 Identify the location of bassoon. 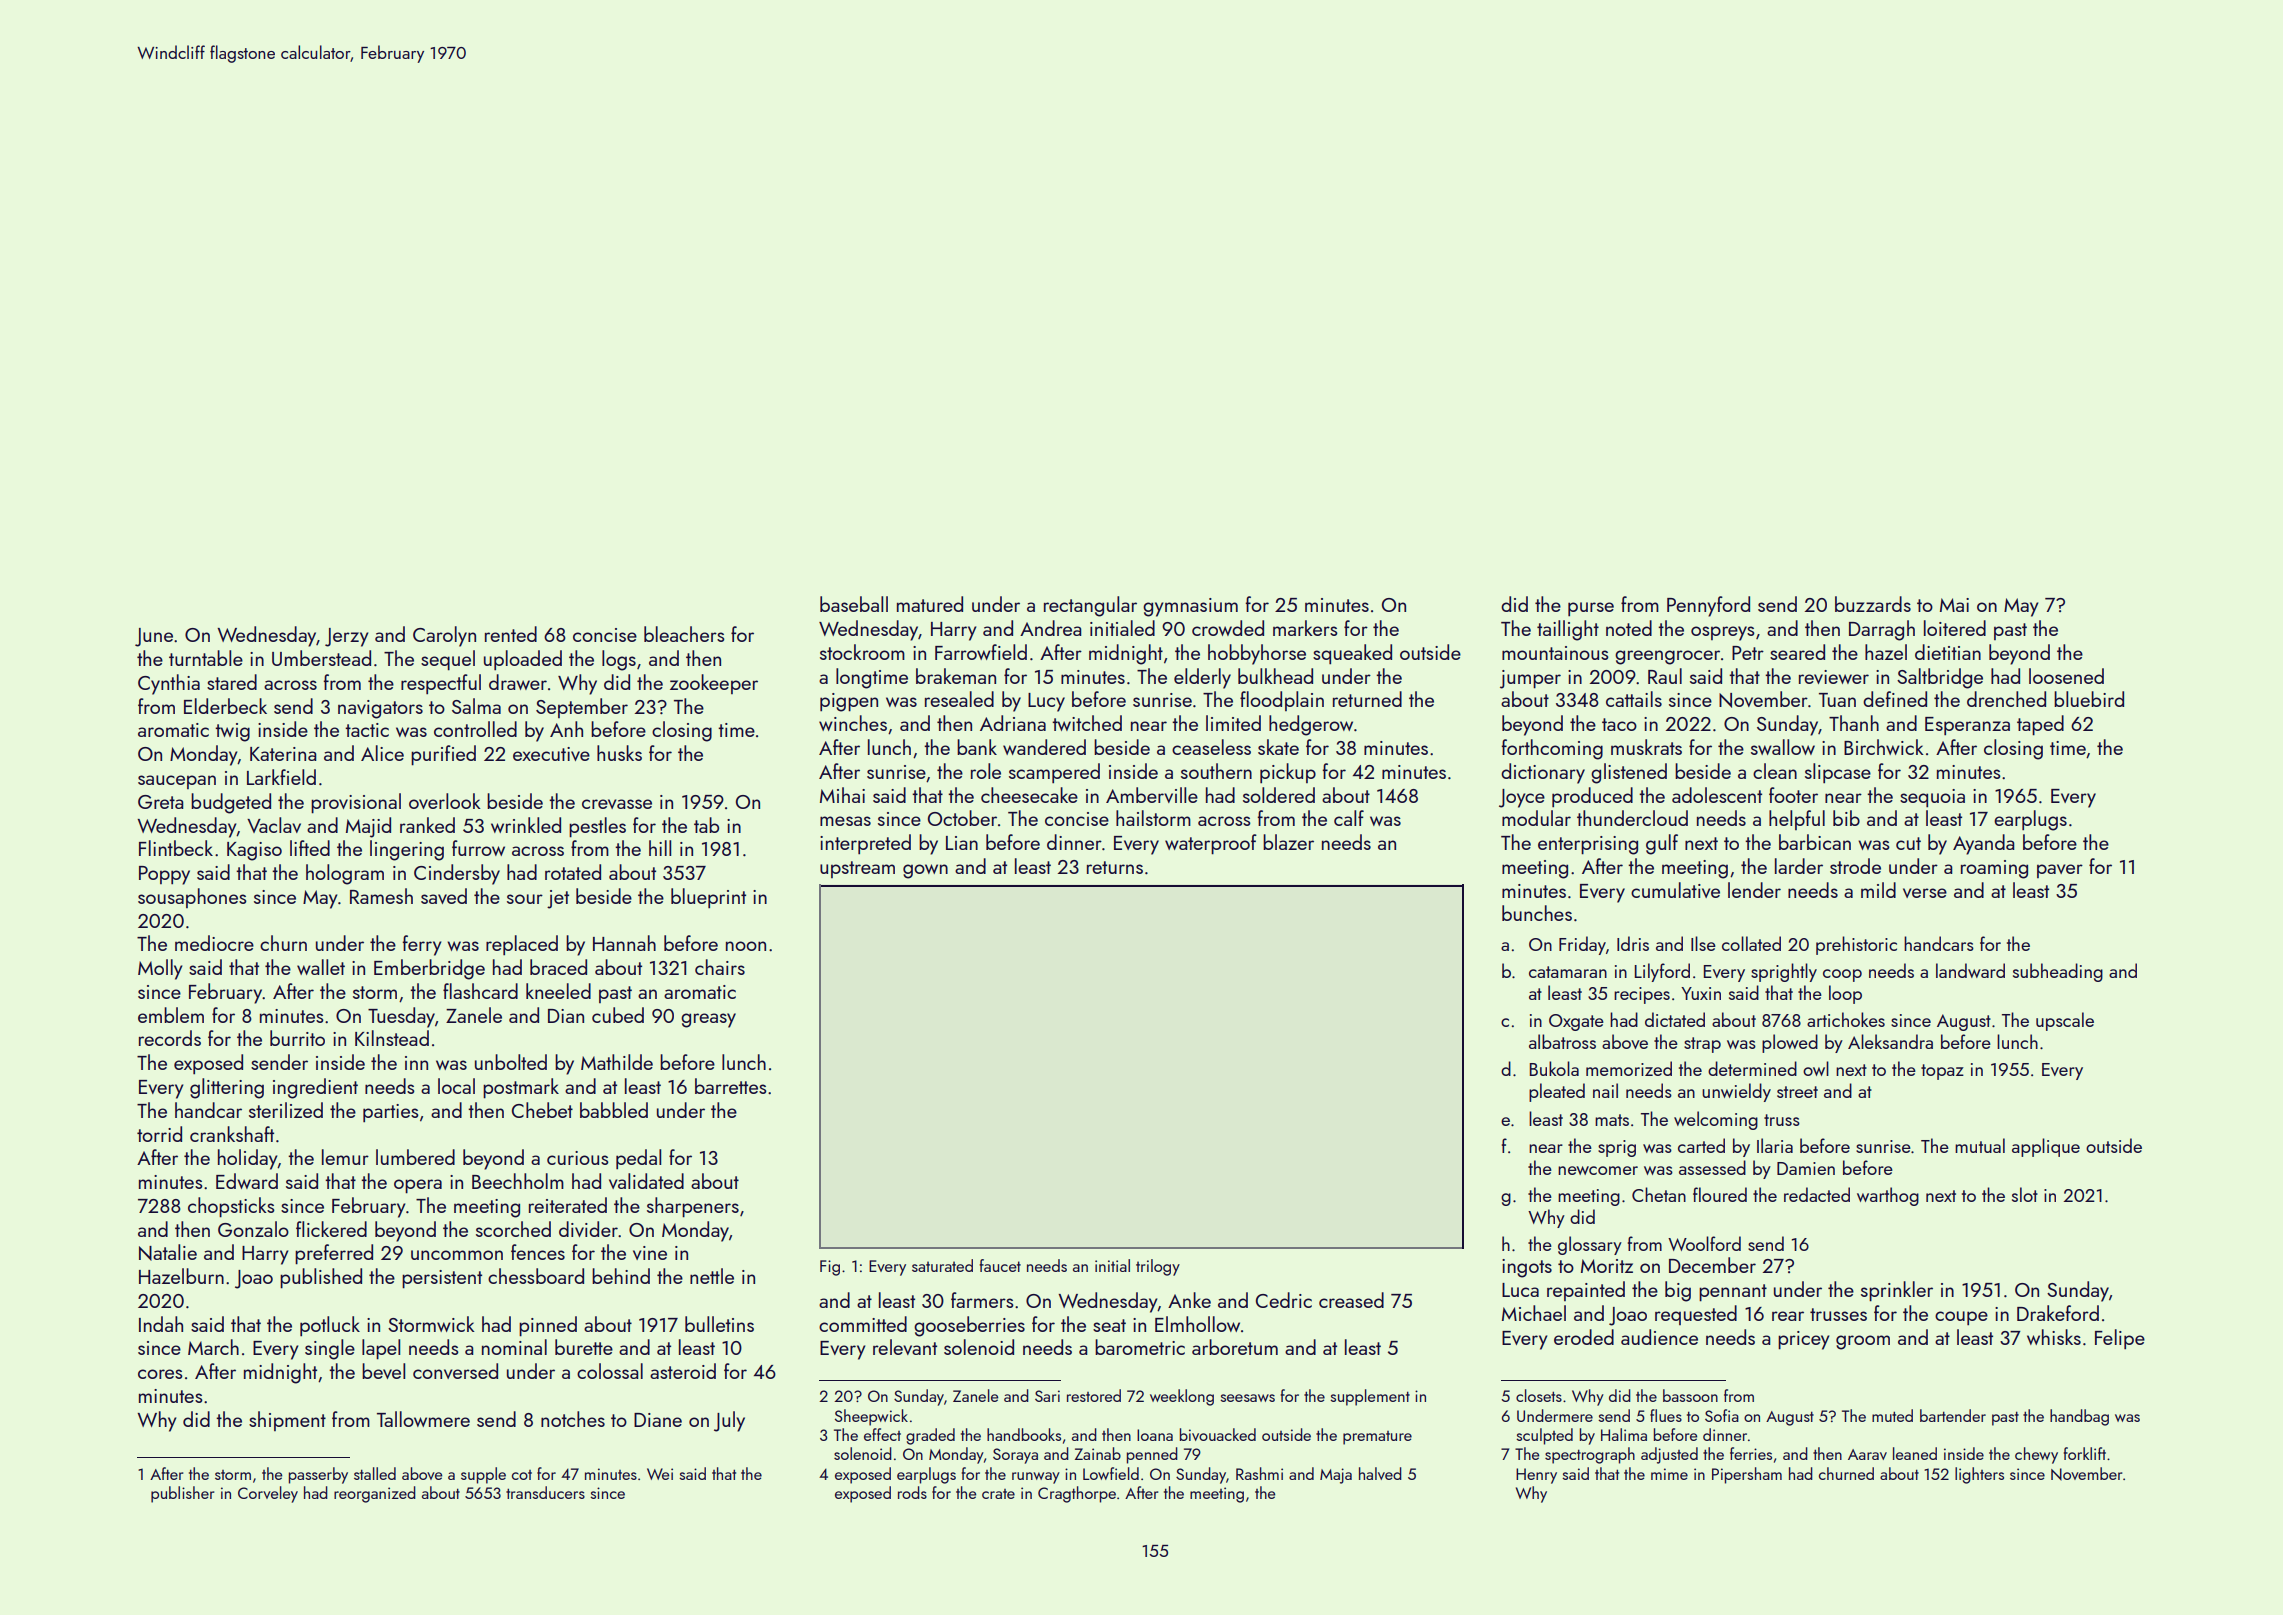
(1690, 1395).
